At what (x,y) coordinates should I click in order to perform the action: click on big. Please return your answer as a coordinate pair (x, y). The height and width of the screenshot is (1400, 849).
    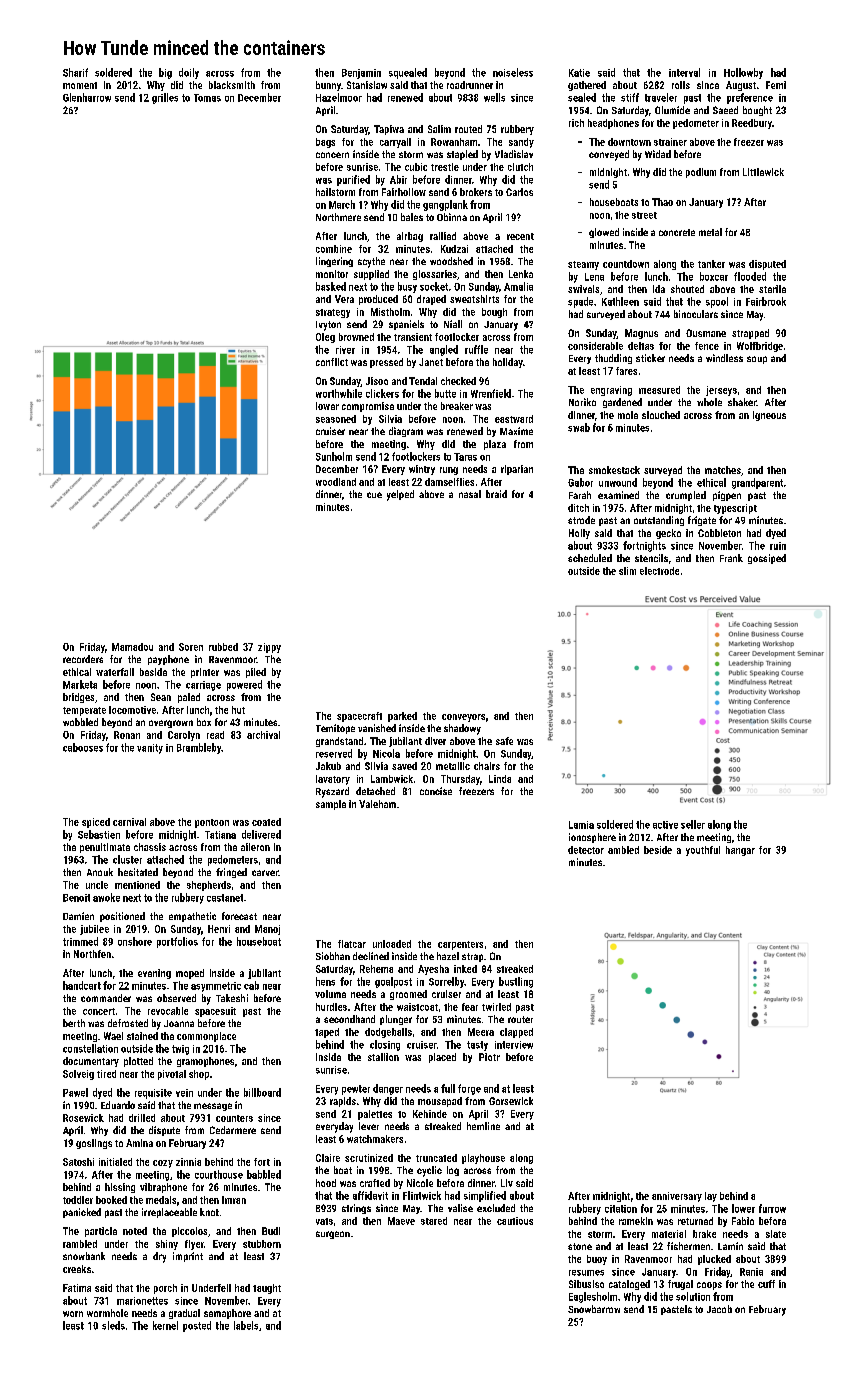
    Looking at the image, I should click on (165, 73).
